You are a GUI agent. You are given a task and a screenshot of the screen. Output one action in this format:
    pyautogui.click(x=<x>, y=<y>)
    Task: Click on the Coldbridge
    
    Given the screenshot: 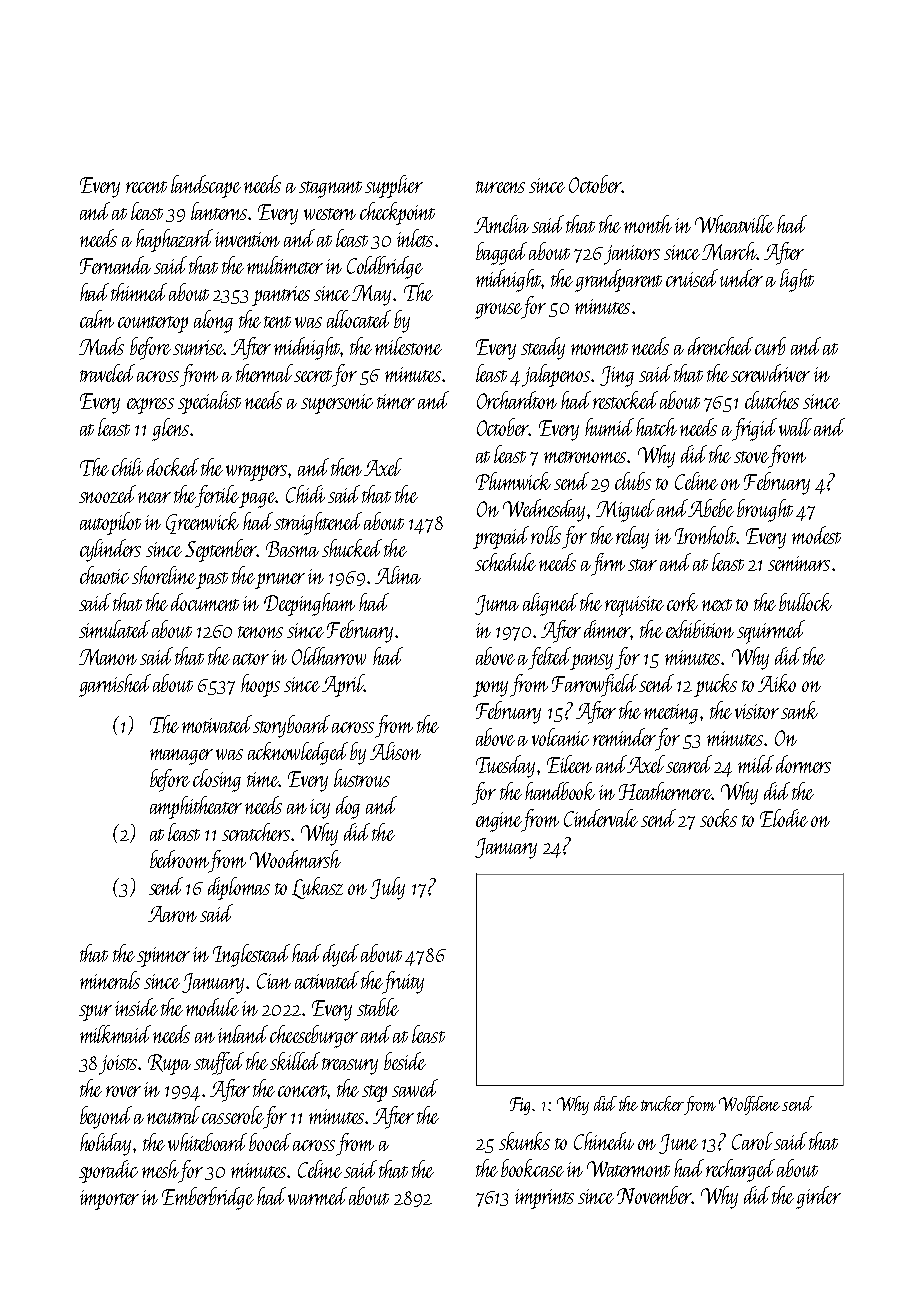 What is the action you would take?
    pyautogui.click(x=385, y=267)
